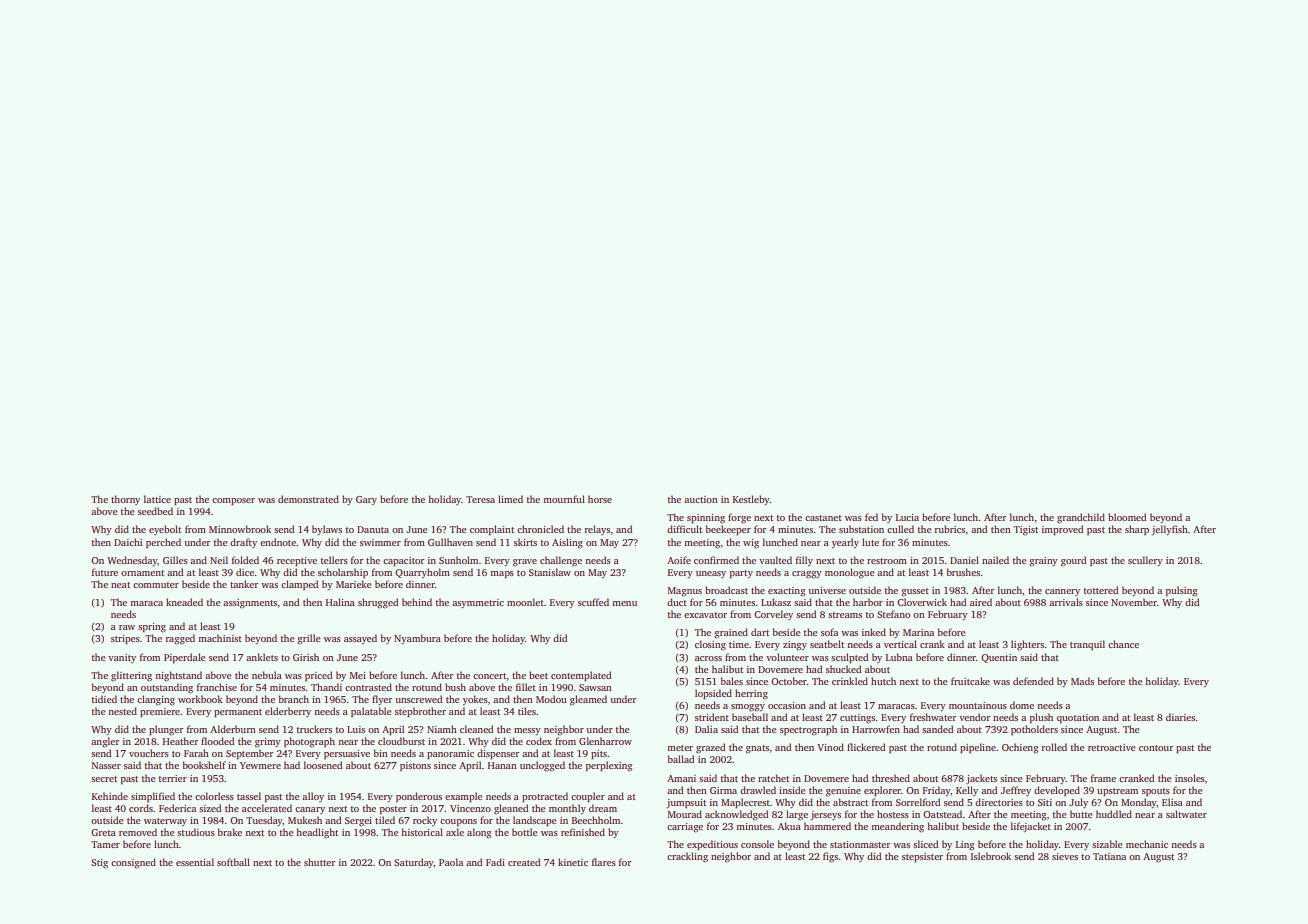  Describe the element at coordinates (710, 645) in the page. I see `closing` at that location.
